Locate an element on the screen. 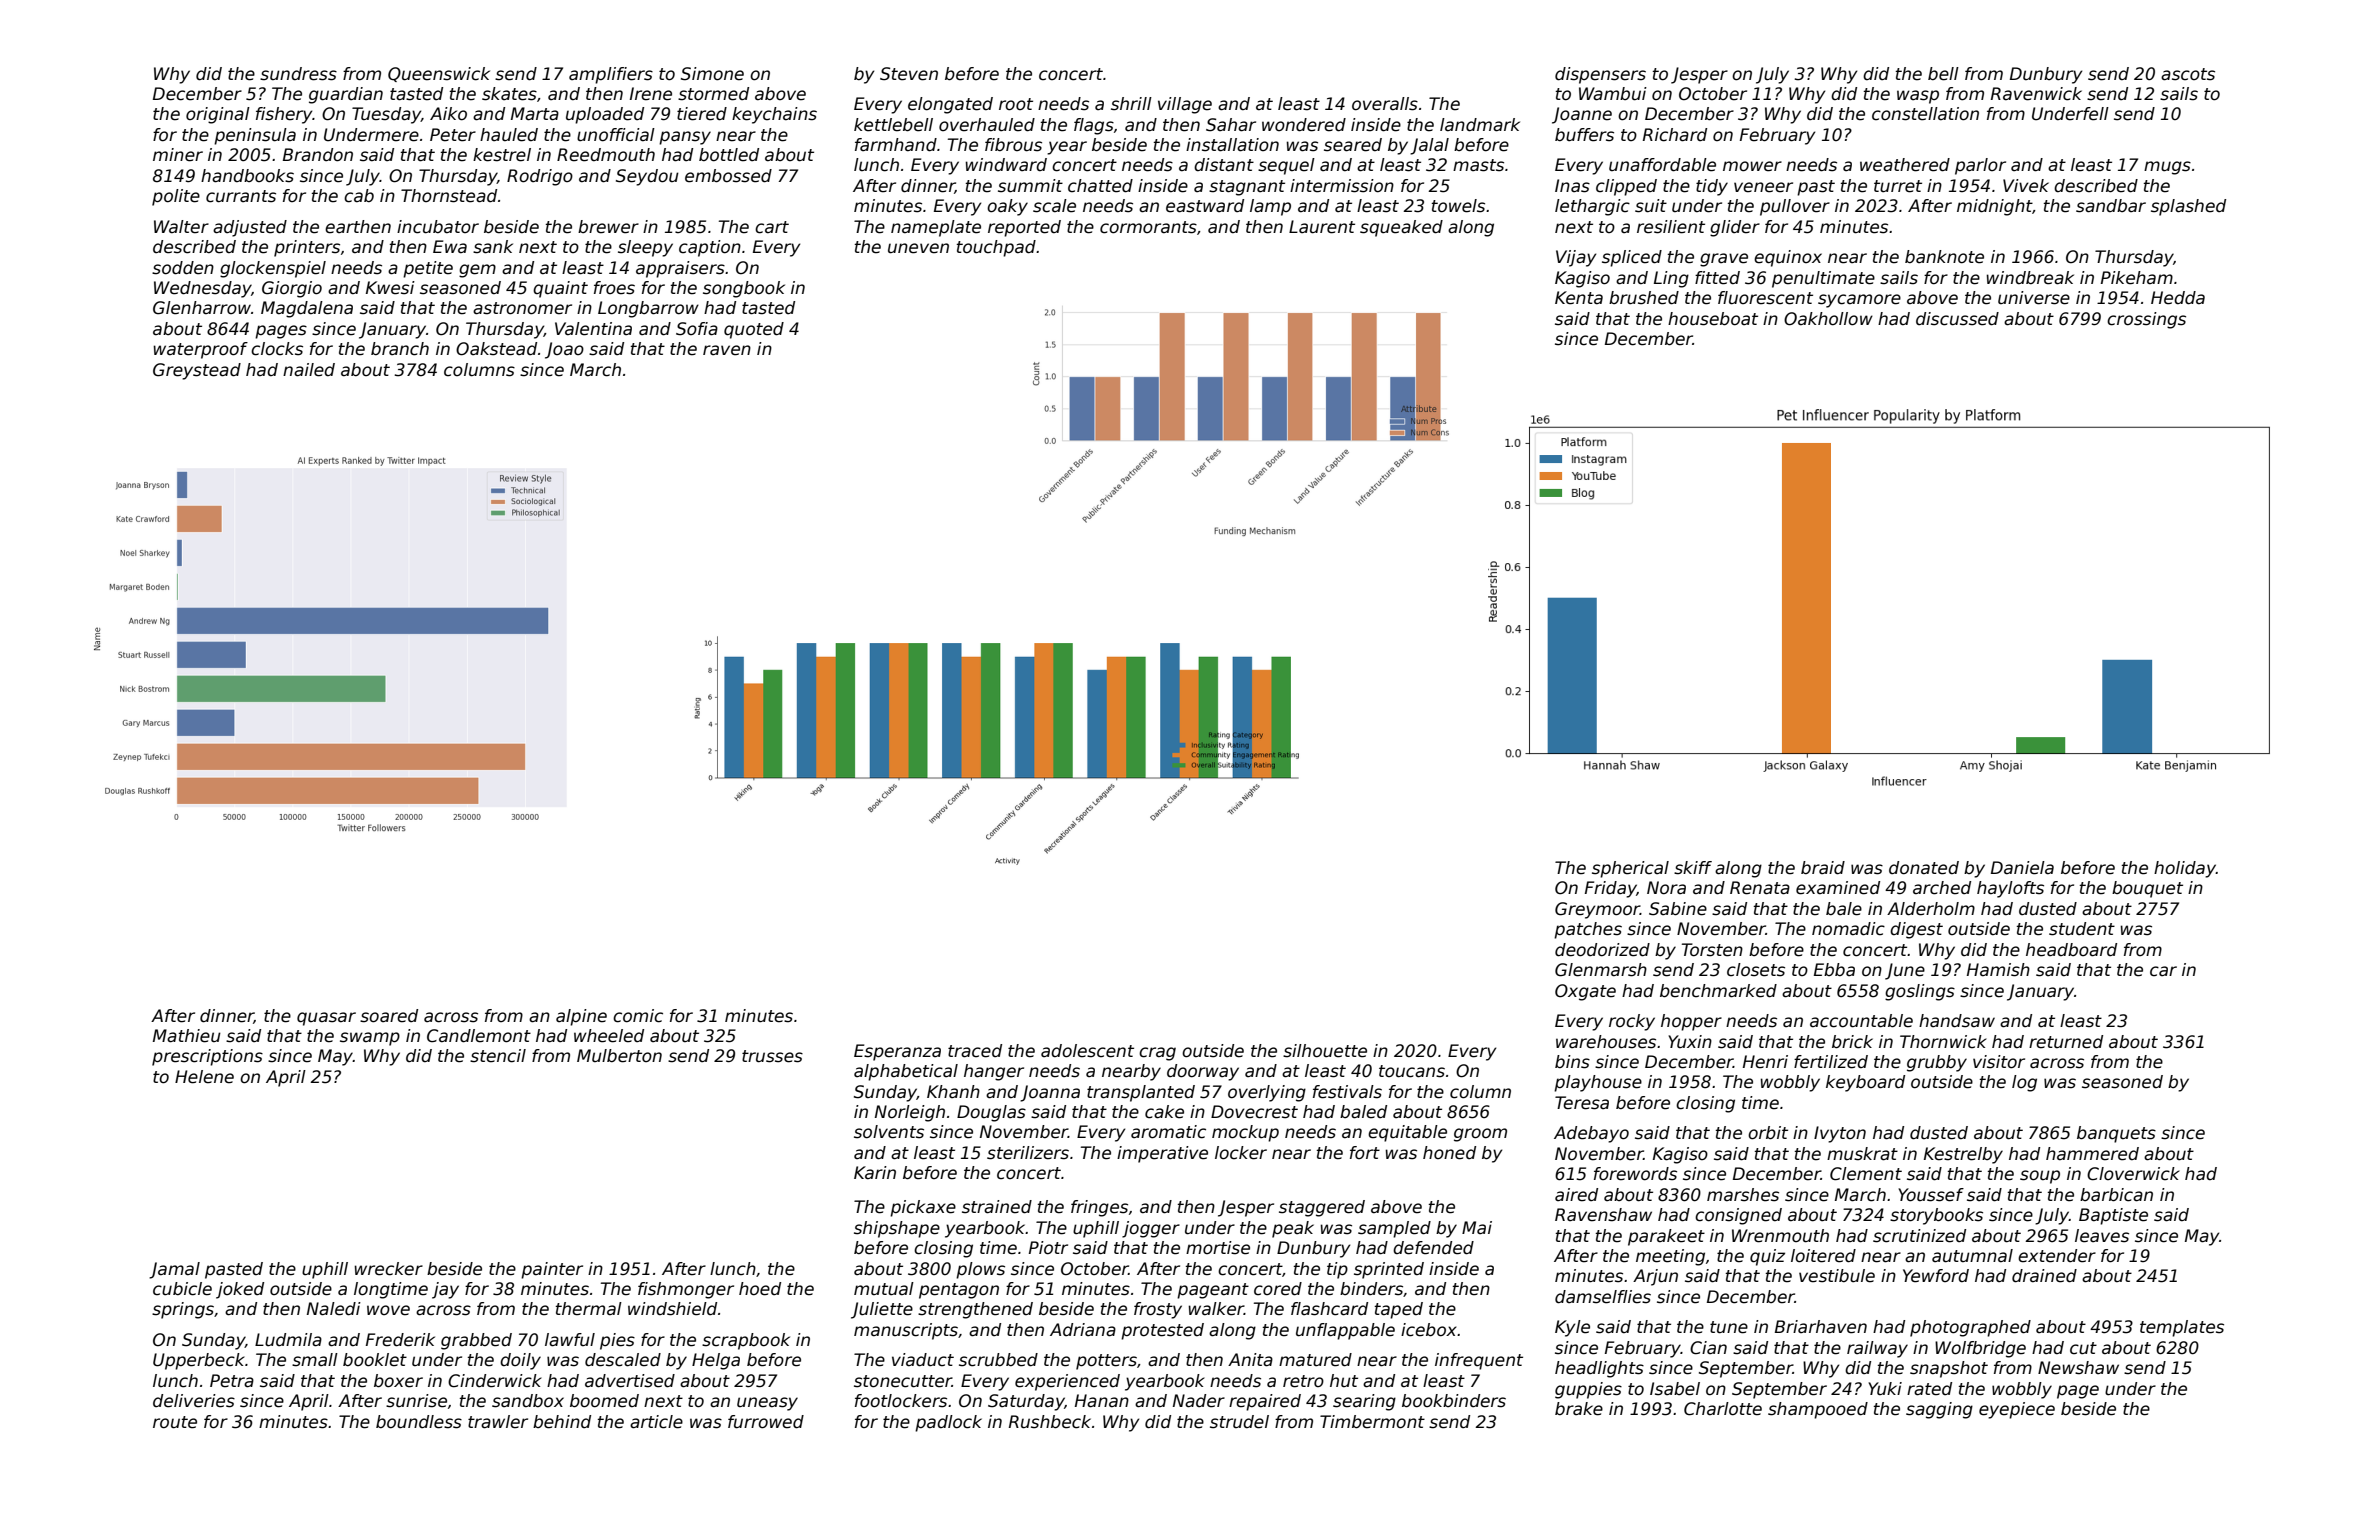  Steven is located at coordinates (909, 74).
